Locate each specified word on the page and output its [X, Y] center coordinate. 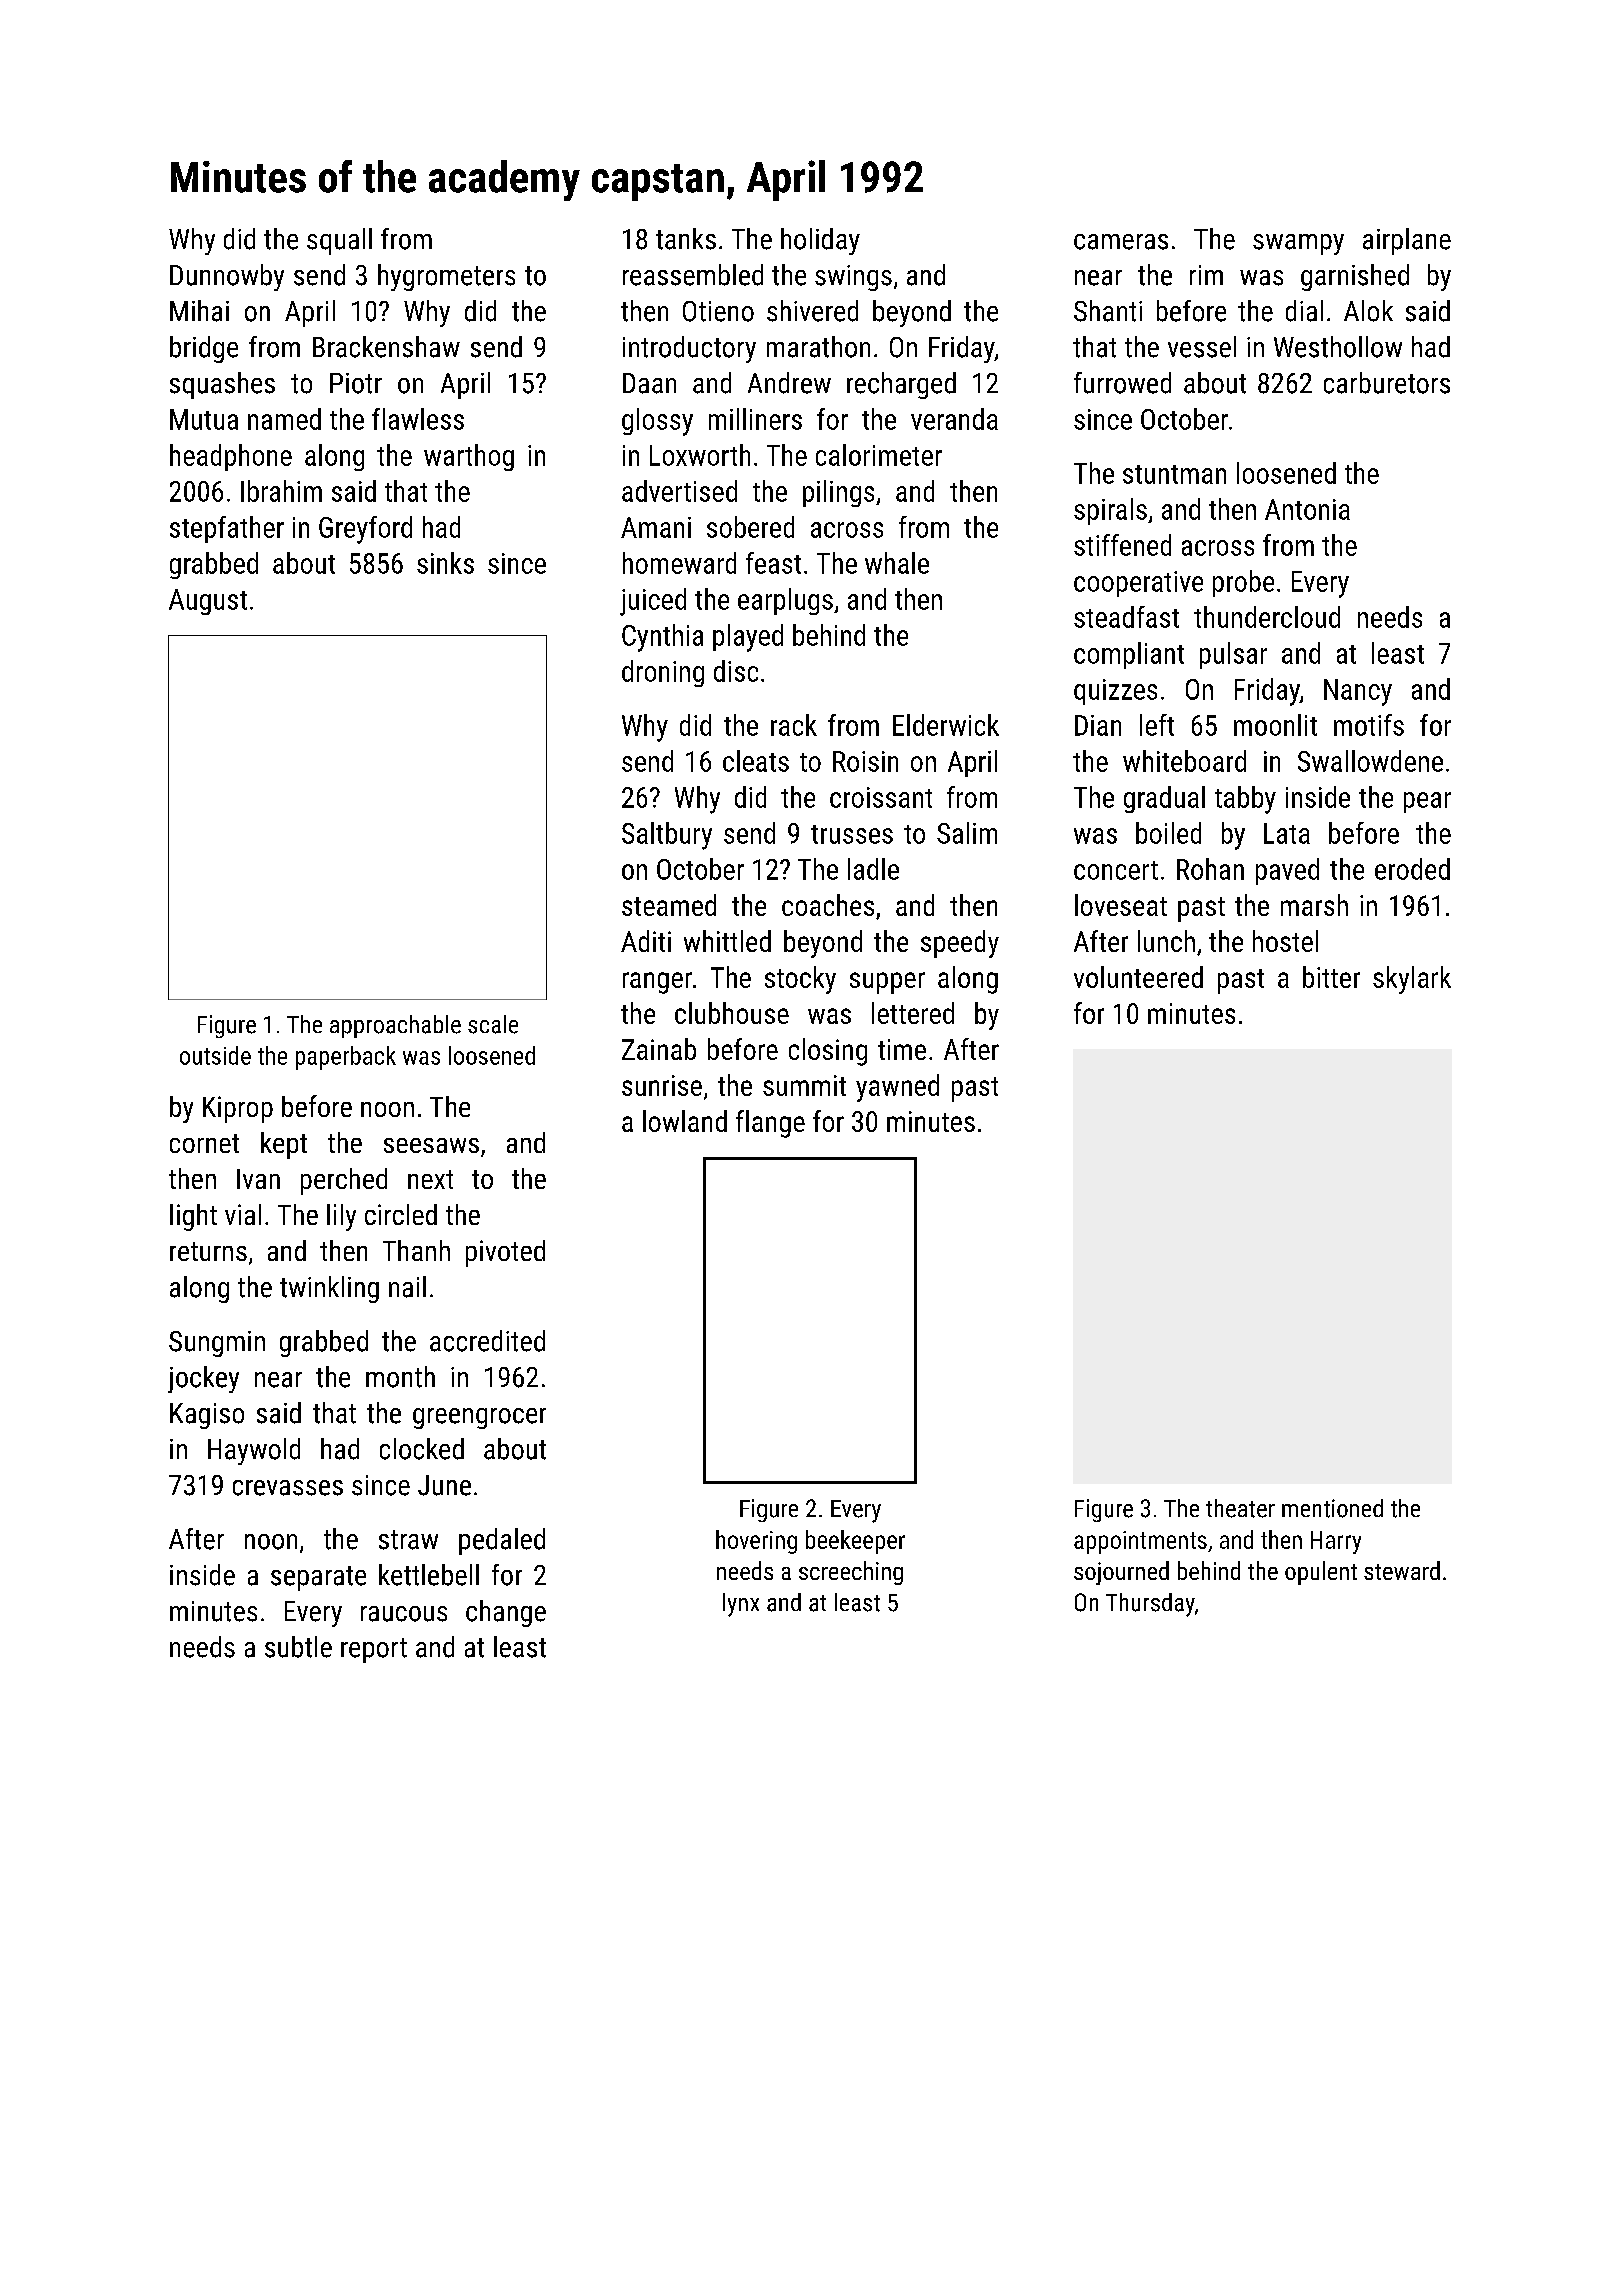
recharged [901, 385]
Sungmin [217, 1344]
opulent [1321, 1573]
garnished [1355, 277]
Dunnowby [227, 277]
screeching [851, 1573]
